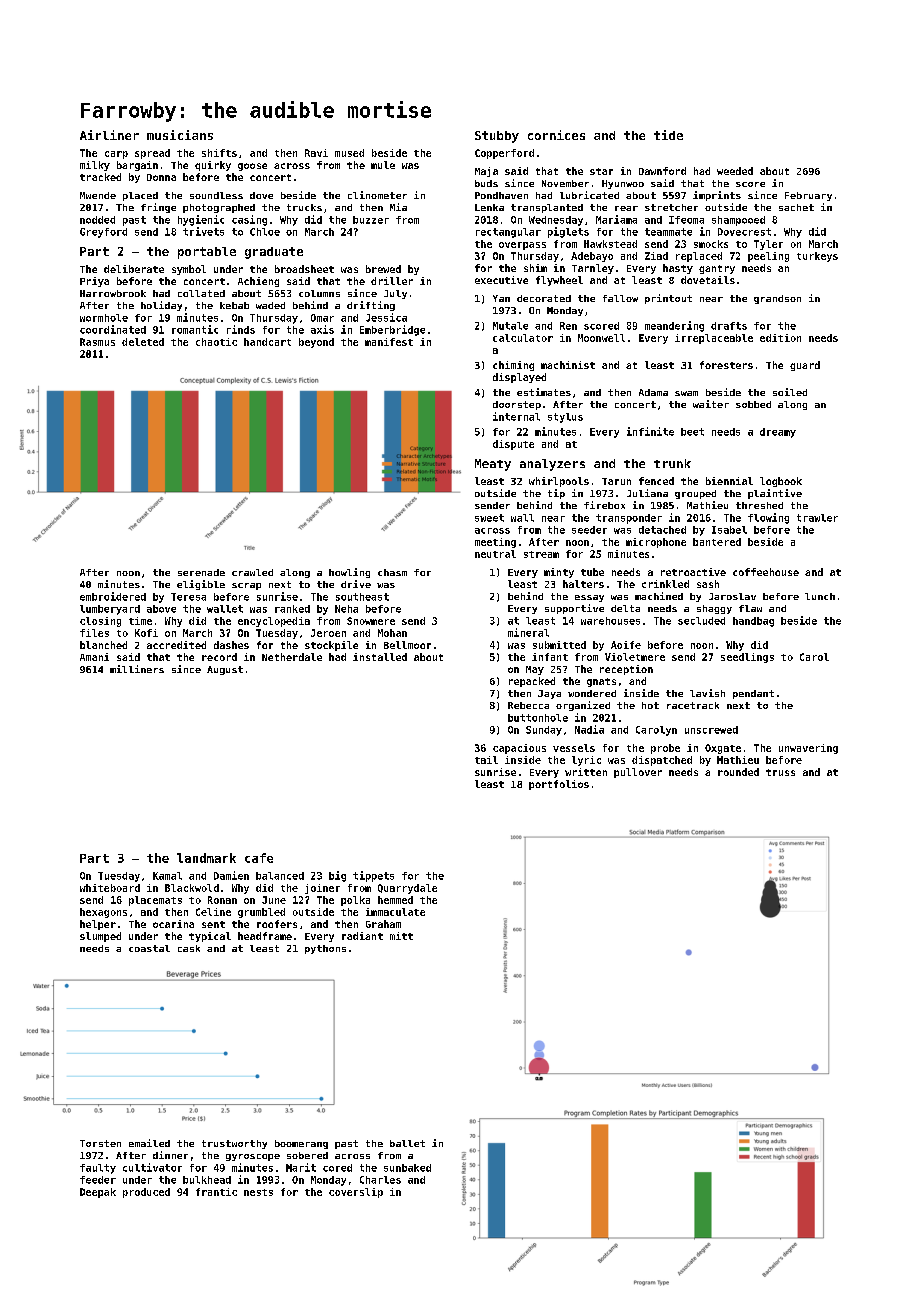  Describe the element at coordinates (407, 1143) in the image. I see `ballet` at that location.
